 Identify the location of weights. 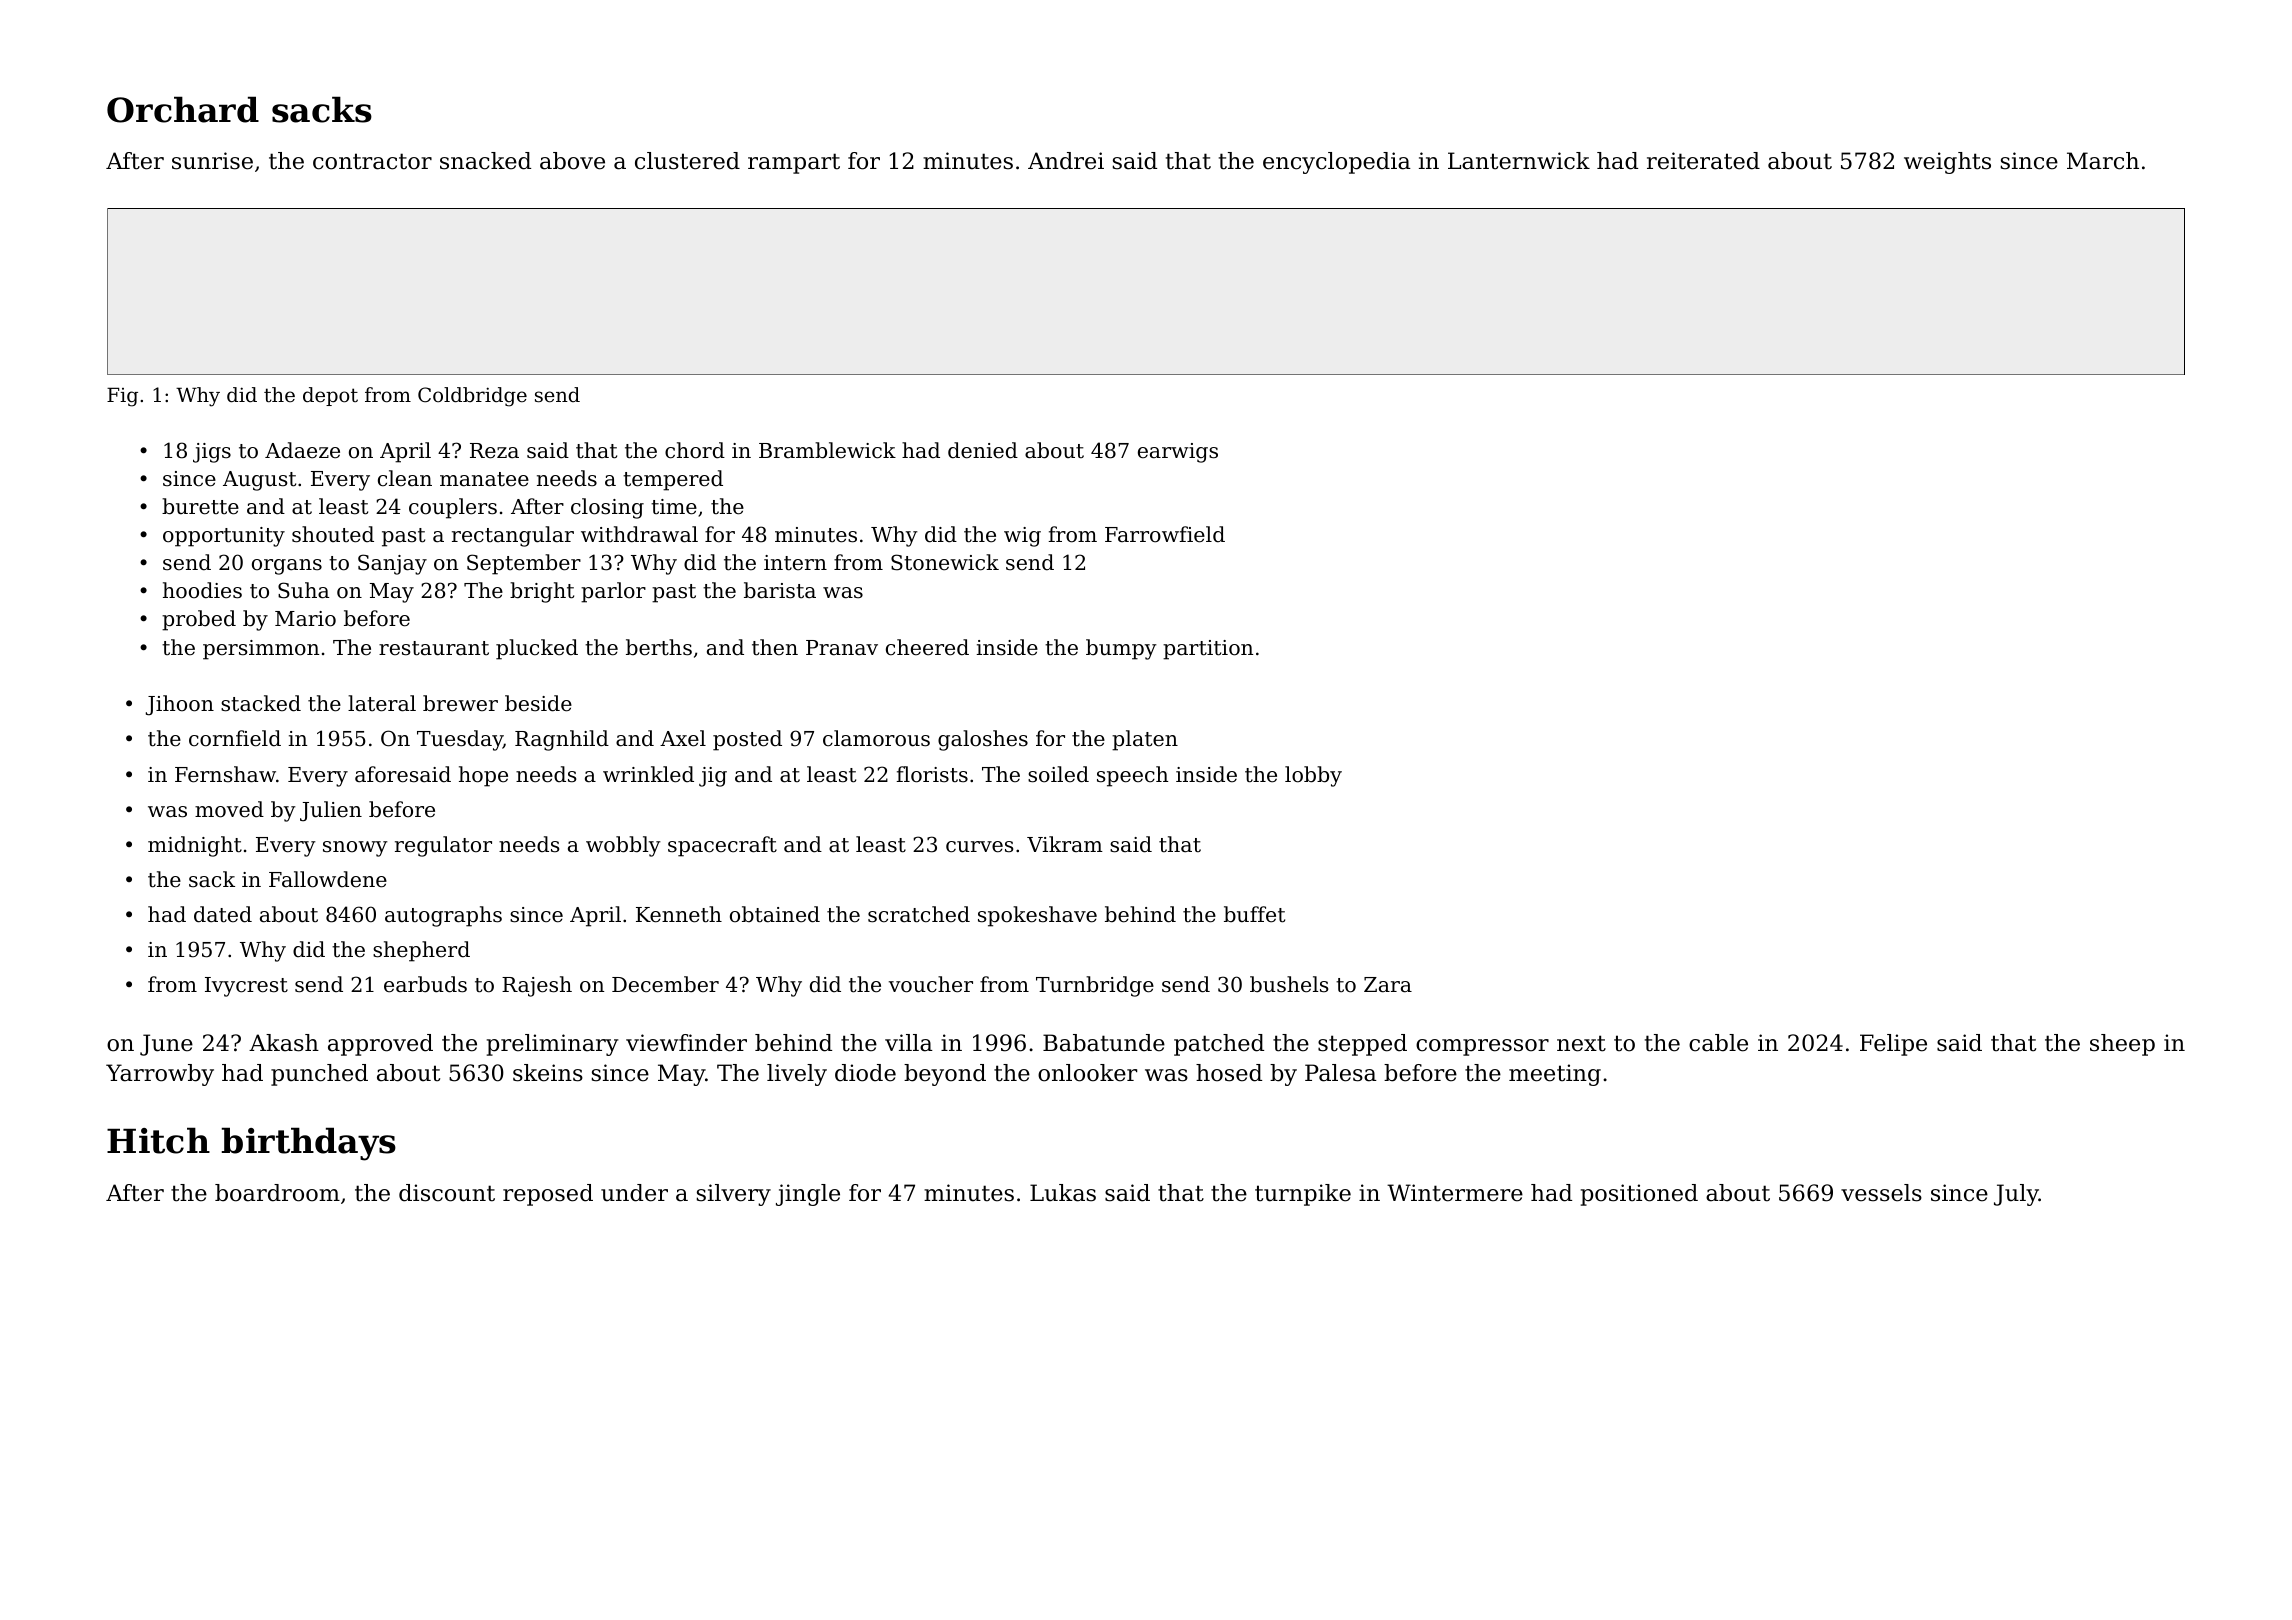
(1947, 163).
